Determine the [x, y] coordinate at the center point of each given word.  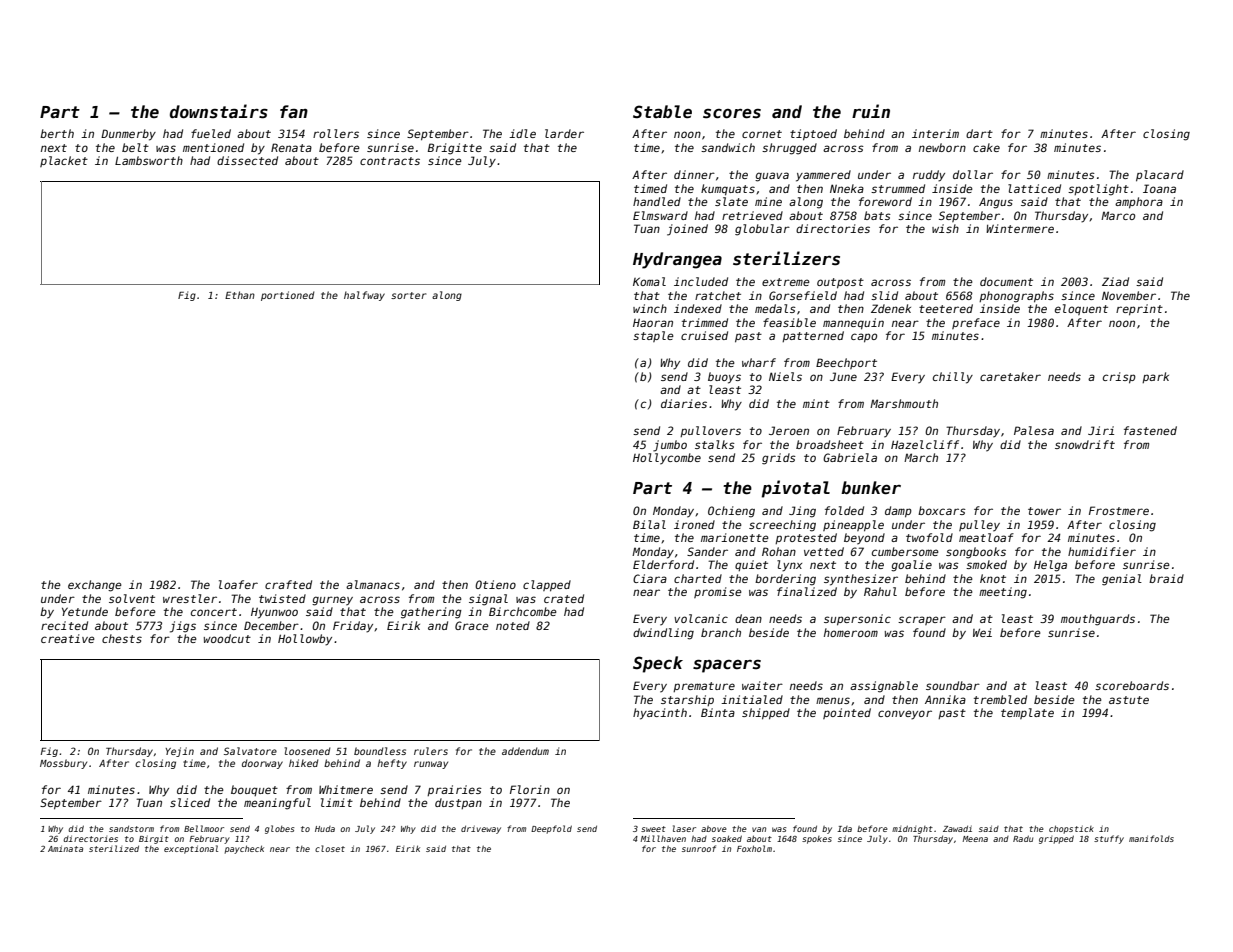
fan [294, 111]
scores [732, 114]
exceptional [191, 849]
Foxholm [754, 848]
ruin [871, 111]
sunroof [699, 848]
